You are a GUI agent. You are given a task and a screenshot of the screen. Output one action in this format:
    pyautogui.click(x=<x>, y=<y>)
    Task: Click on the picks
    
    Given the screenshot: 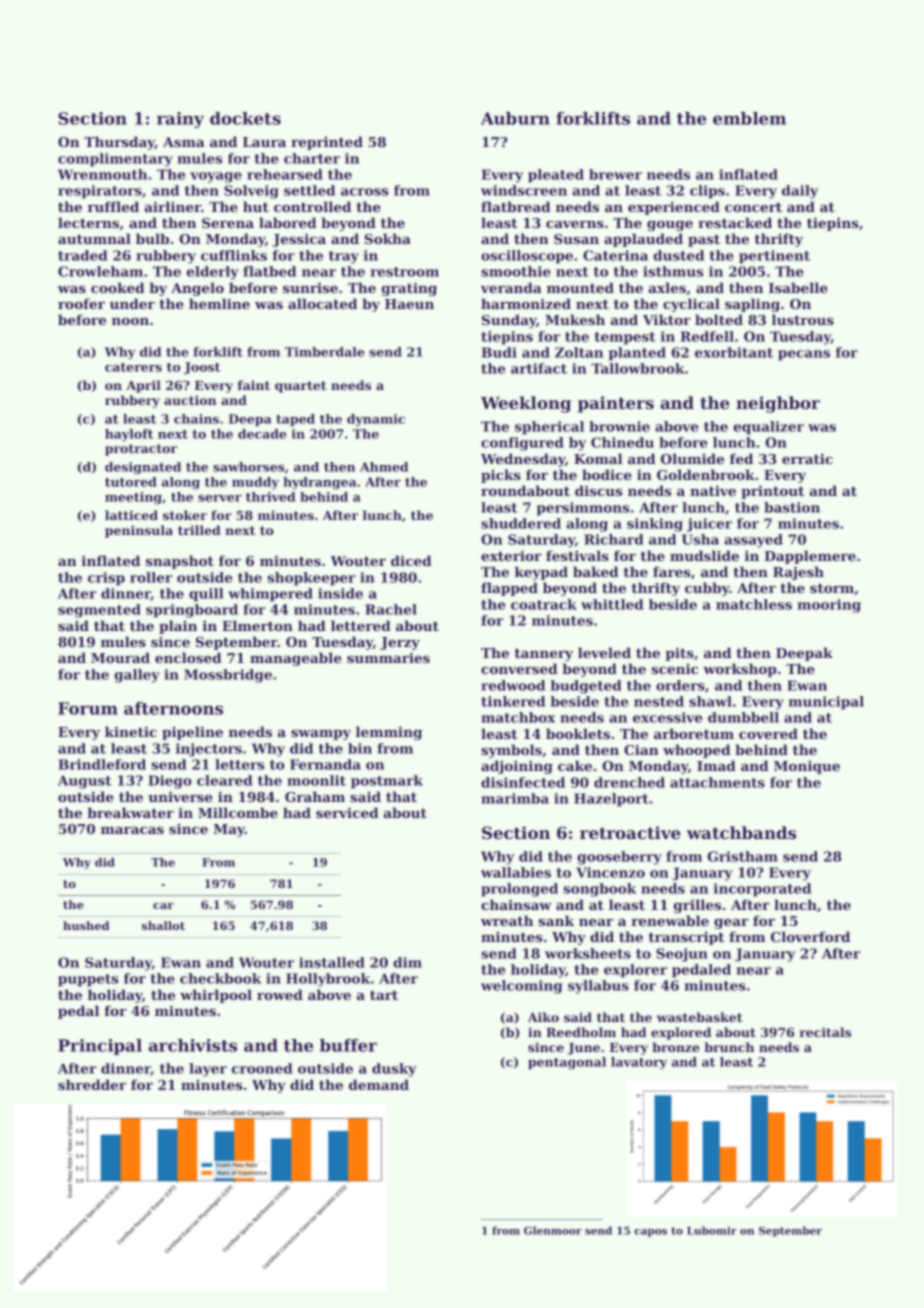 What is the action you would take?
    pyautogui.click(x=501, y=476)
